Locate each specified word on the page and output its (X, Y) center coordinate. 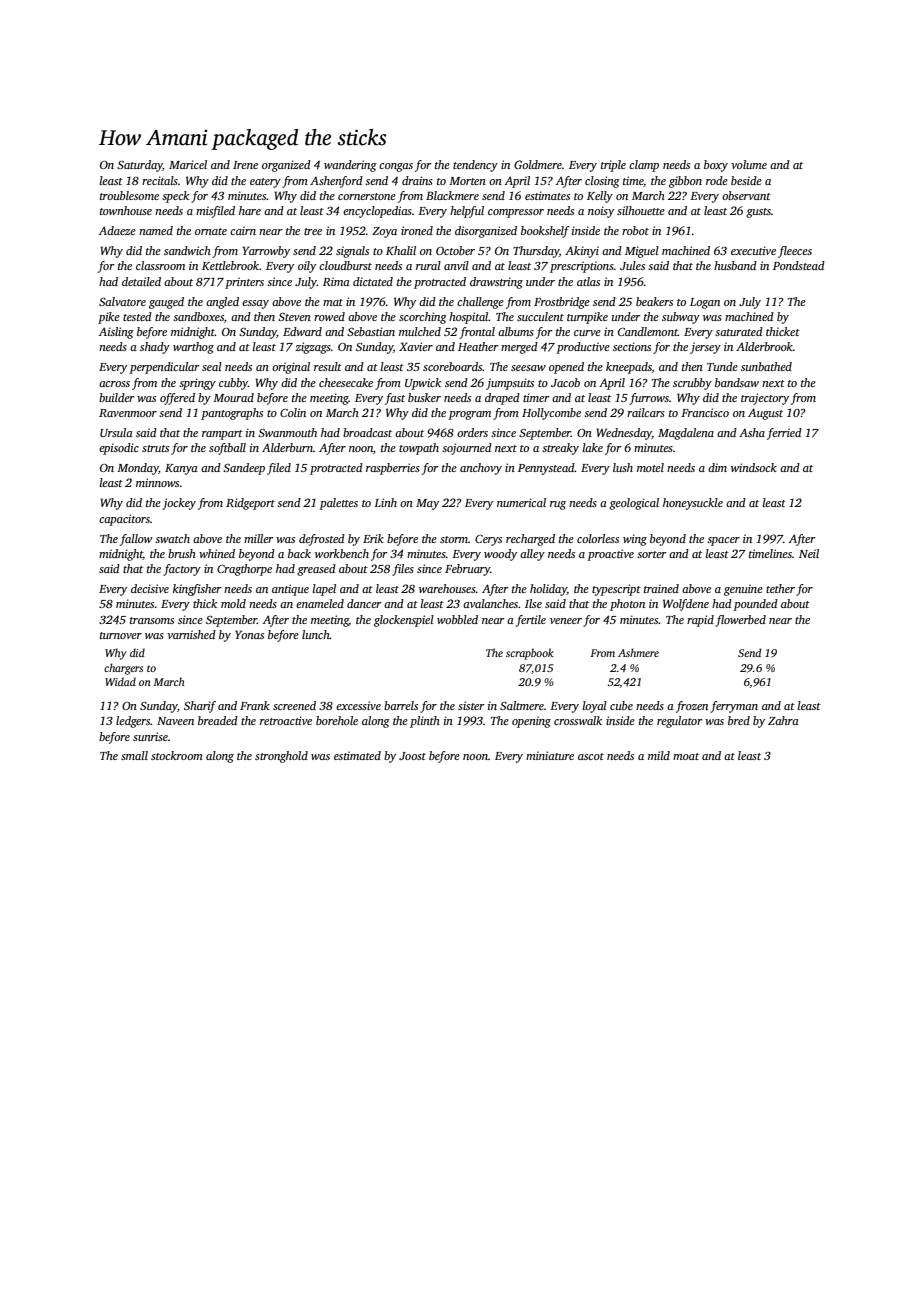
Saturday (140, 166)
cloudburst (345, 265)
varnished (191, 634)
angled (222, 303)
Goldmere (538, 164)
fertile (531, 621)
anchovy (481, 469)
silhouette (641, 210)
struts (155, 448)
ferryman (734, 707)
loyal (595, 707)
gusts (758, 213)
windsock (754, 467)
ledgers (133, 722)
